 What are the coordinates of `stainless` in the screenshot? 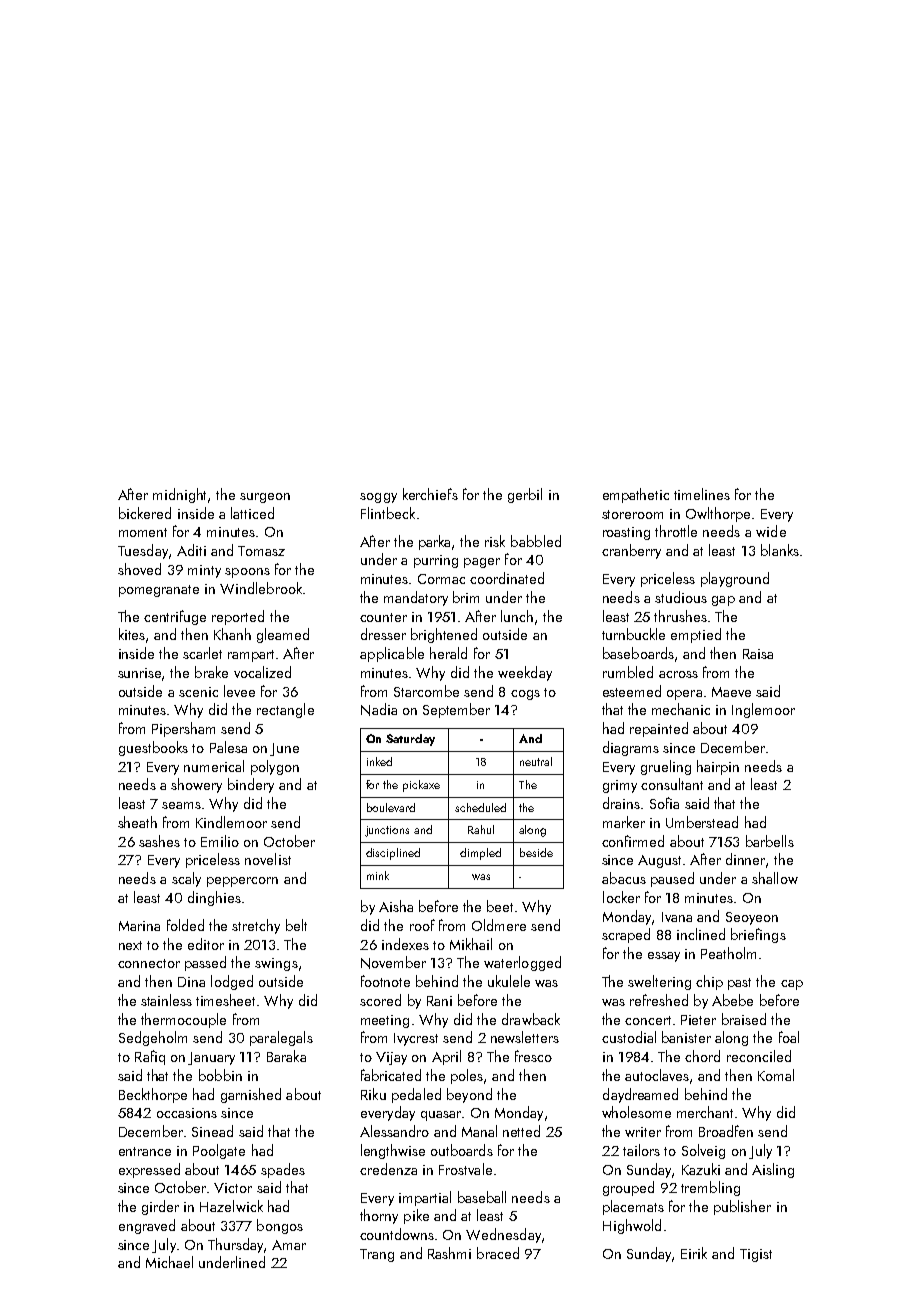 It's located at (166, 1000).
